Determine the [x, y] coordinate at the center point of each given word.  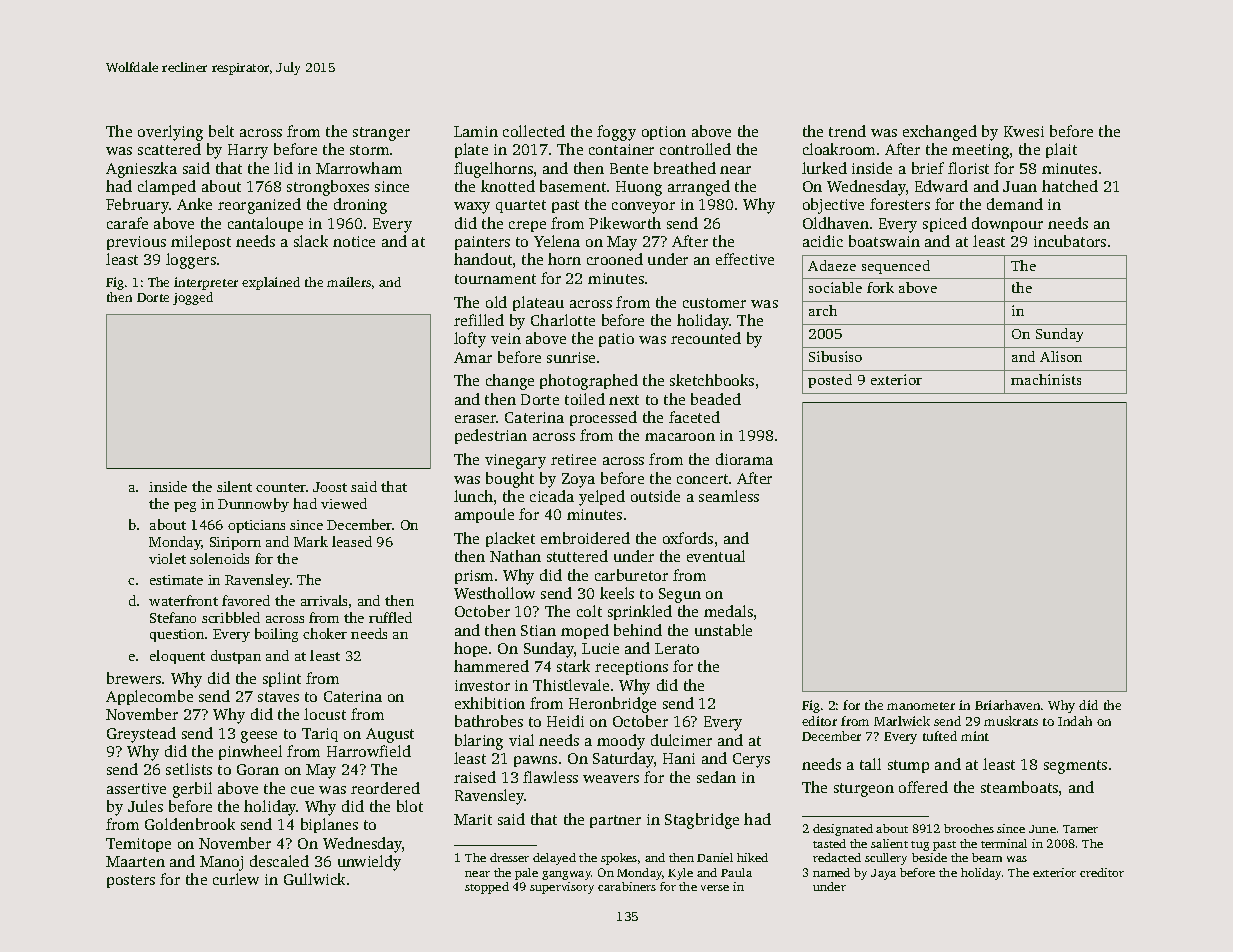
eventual [716, 556]
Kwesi [1024, 131]
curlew [236, 879]
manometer [921, 706]
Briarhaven [1007, 705]
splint [282, 679]
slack [311, 241]
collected [534, 131]
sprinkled [640, 612]
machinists [1046, 379]
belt [221, 131]
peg [185, 507]
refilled [479, 320]
